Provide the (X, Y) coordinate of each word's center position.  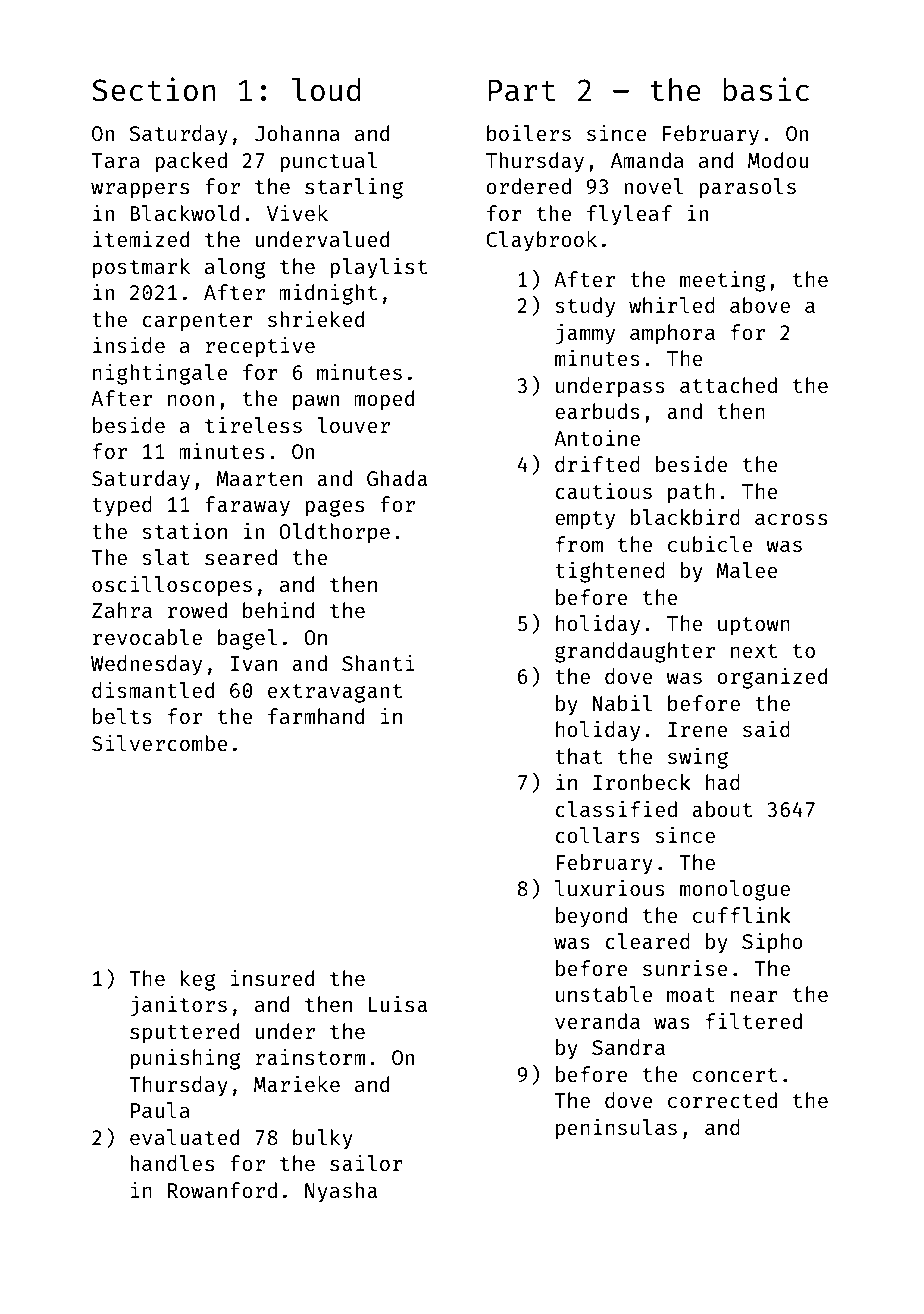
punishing (185, 1059)
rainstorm (310, 1057)
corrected (722, 1100)
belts (122, 716)
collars (598, 835)
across (791, 519)
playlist (378, 268)
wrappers (140, 190)
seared (241, 557)
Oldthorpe (334, 533)
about (722, 809)
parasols (747, 188)
